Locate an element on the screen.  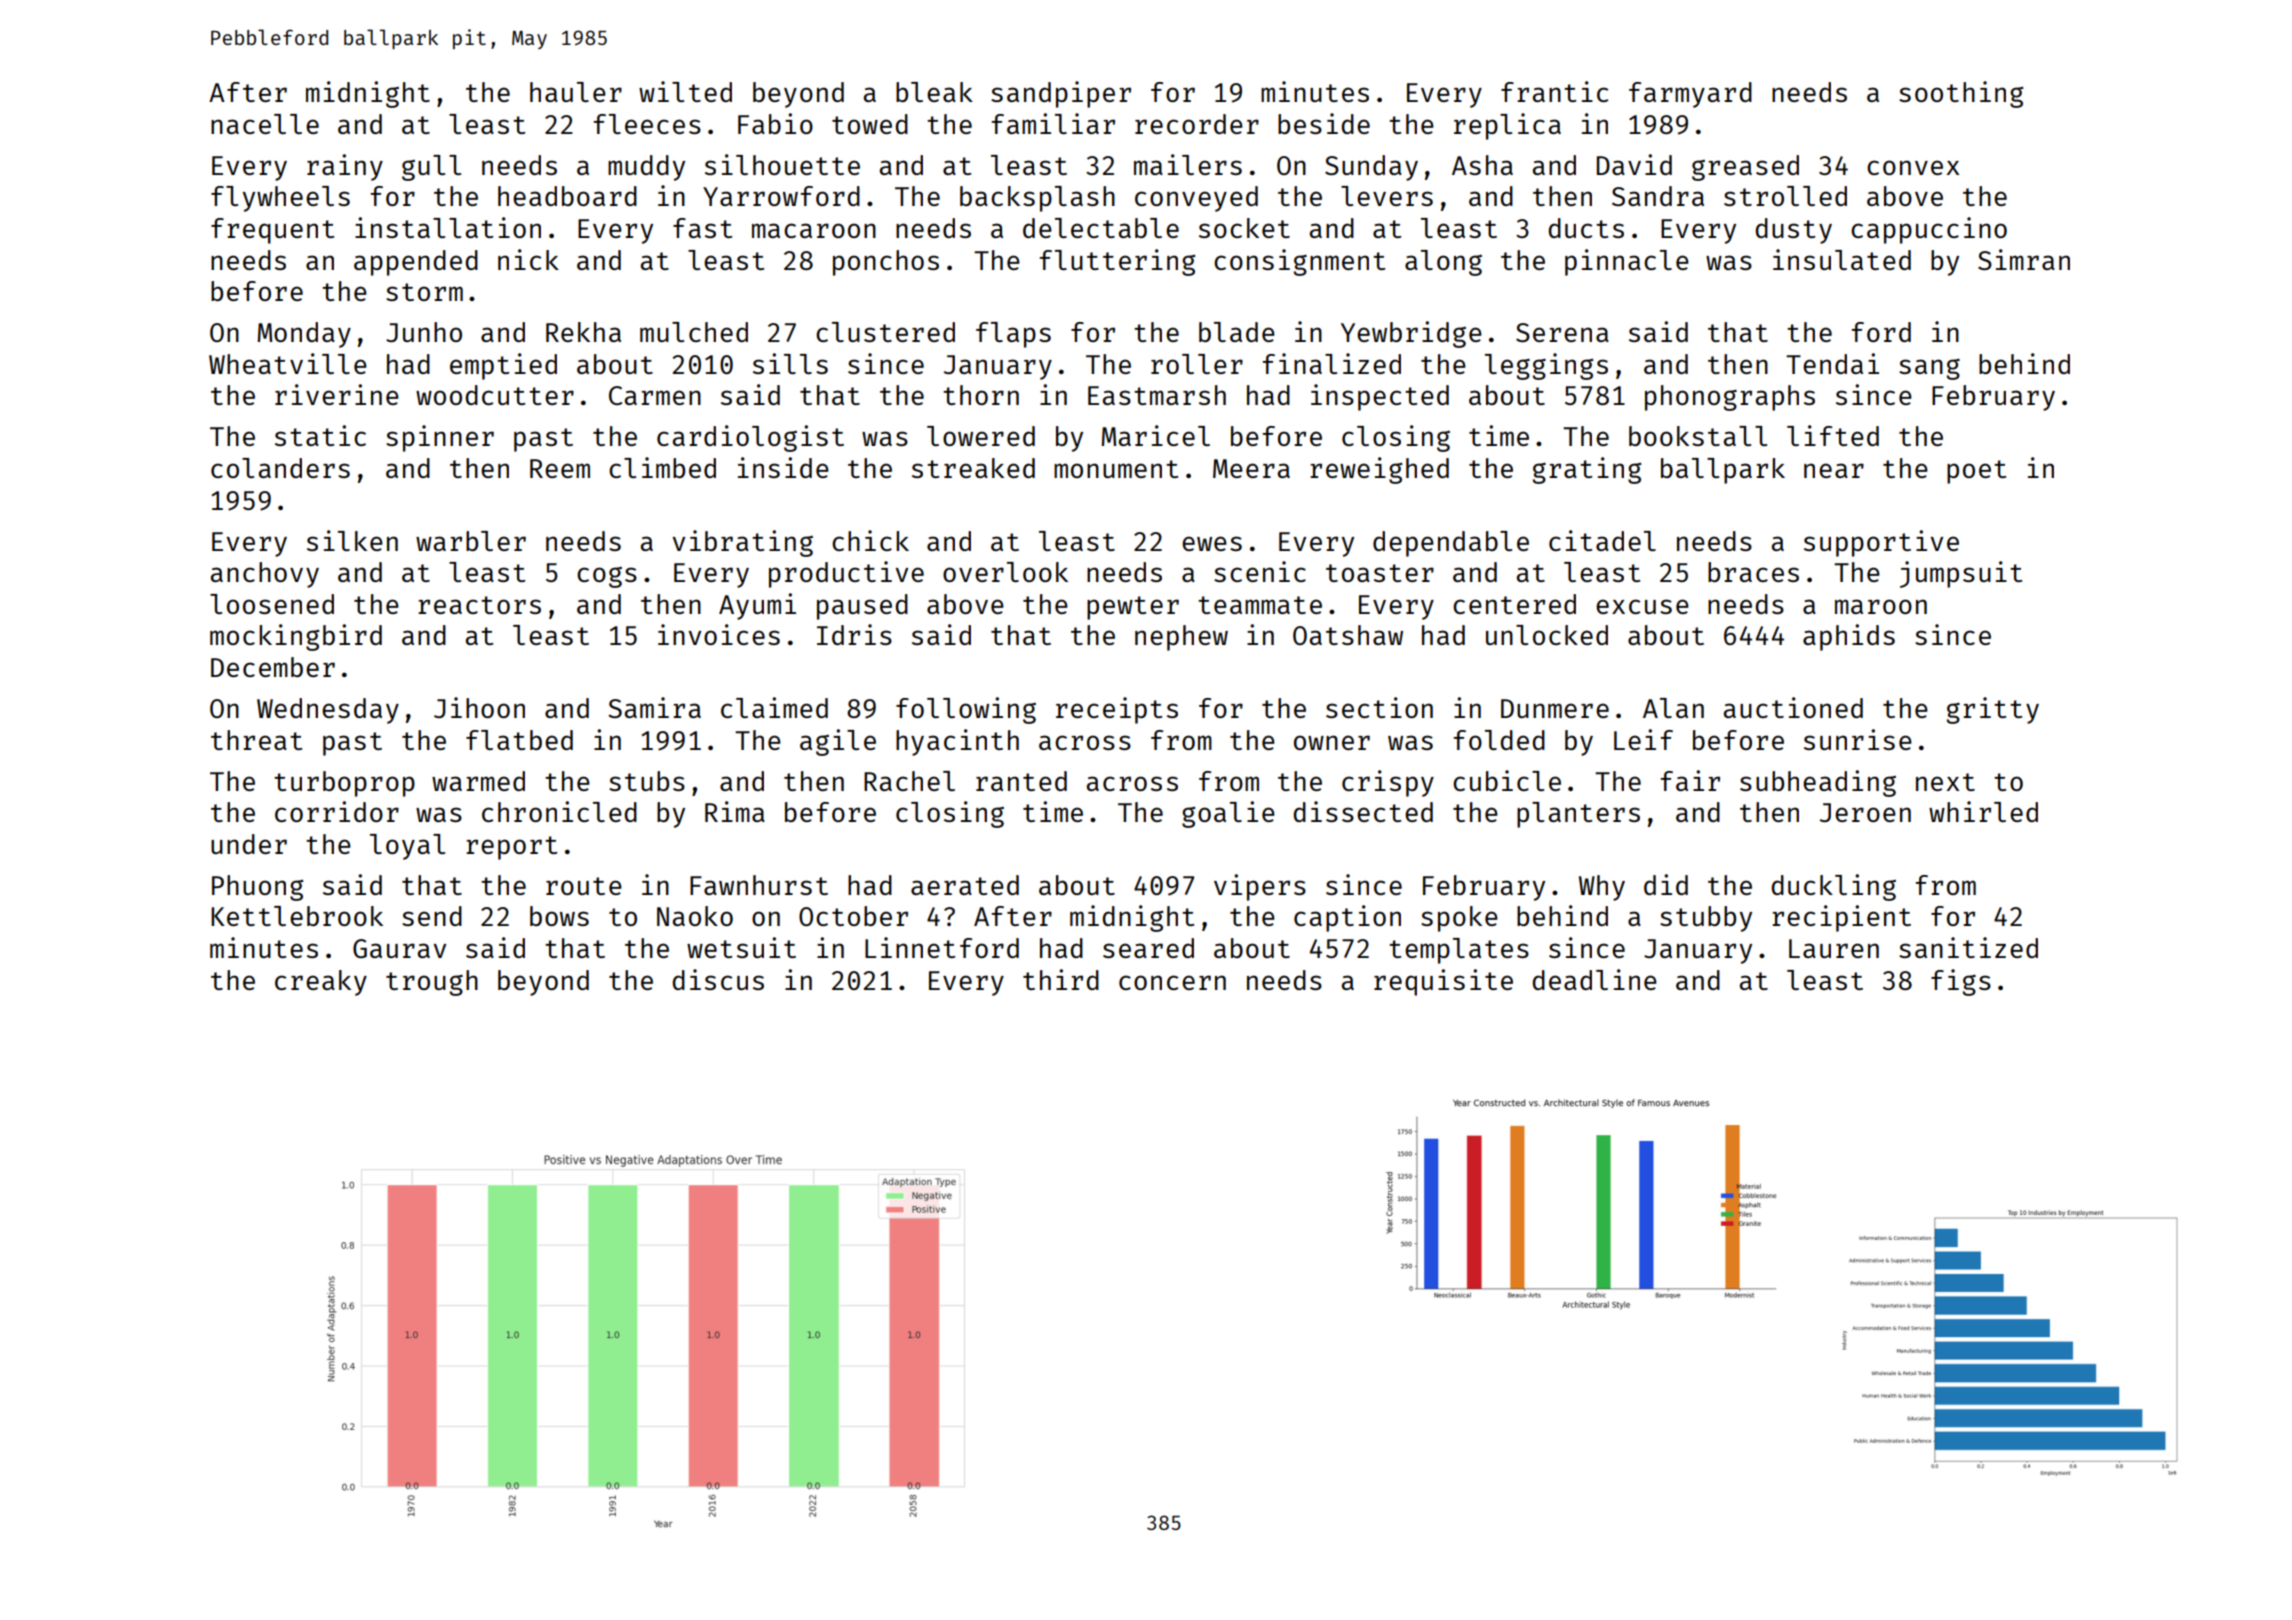
thorn is located at coordinates (981, 395).
